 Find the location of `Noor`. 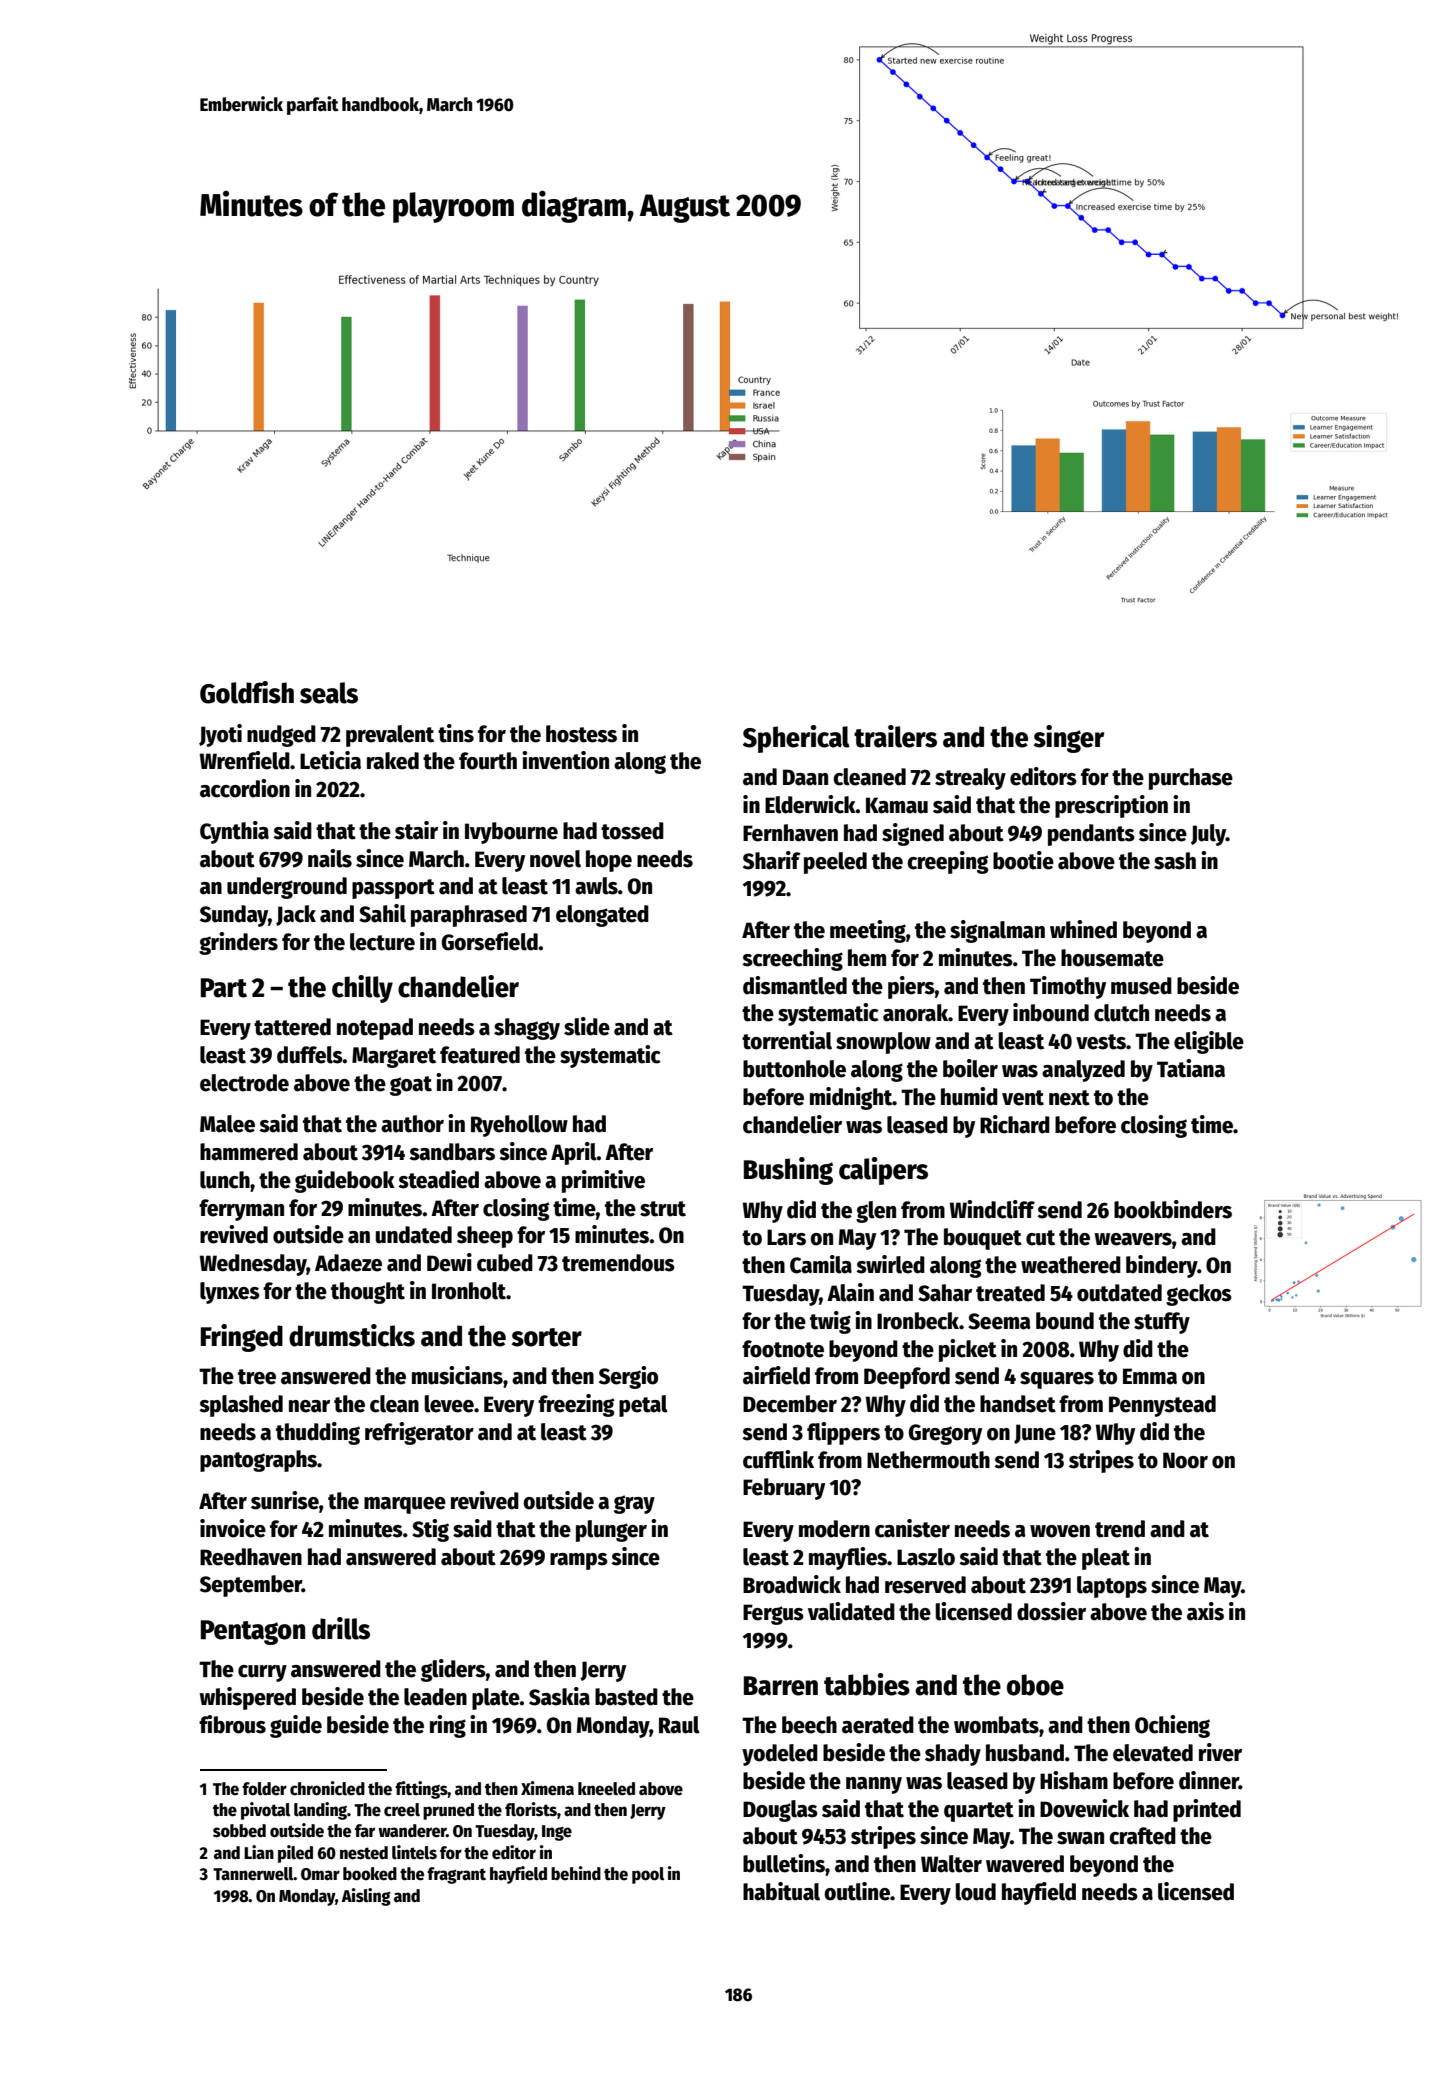

Noor is located at coordinates (1185, 1460).
